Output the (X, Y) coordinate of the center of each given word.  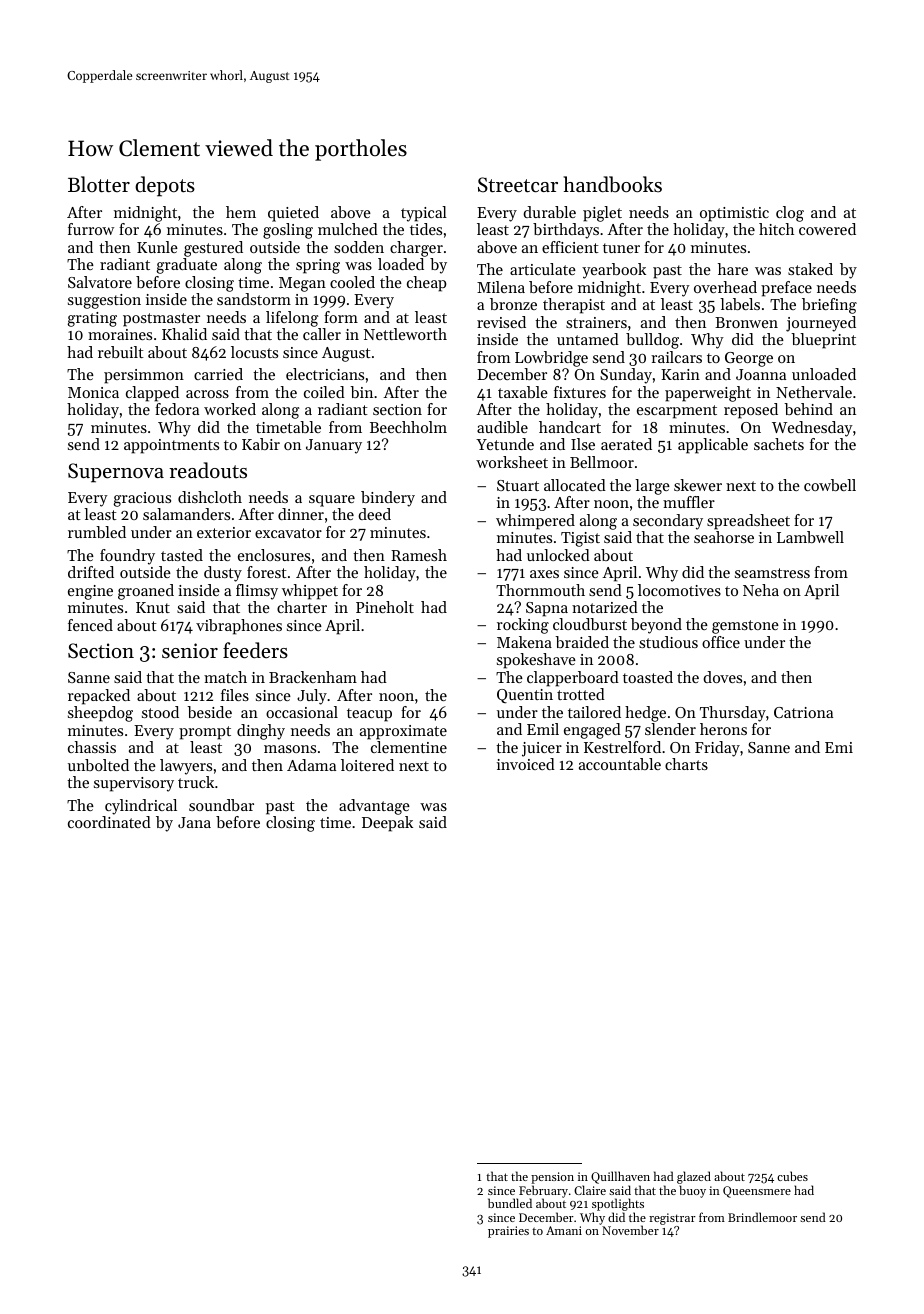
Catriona (803, 712)
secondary (668, 522)
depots (165, 186)
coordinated (109, 822)
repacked (99, 697)
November (630, 1230)
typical (424, 214)
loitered (367, 765)
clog (790, 214)
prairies (508, 1232)
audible (502, 427)
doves (722, 677)
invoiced (526, 764)
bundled (510, 1203)
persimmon (144, 376)
